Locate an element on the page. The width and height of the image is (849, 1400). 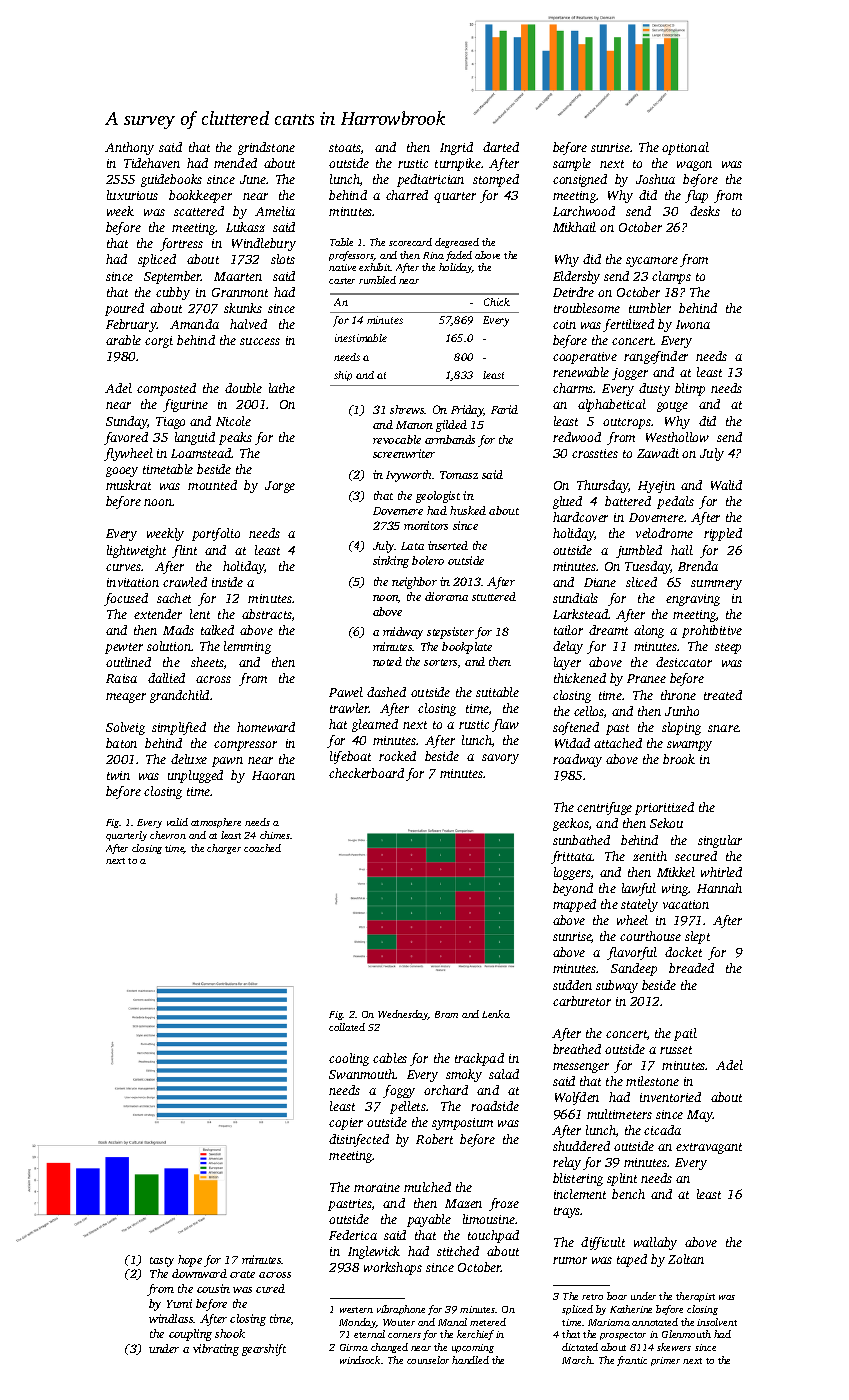
centrifuge is located at coordinates (604, 808).
